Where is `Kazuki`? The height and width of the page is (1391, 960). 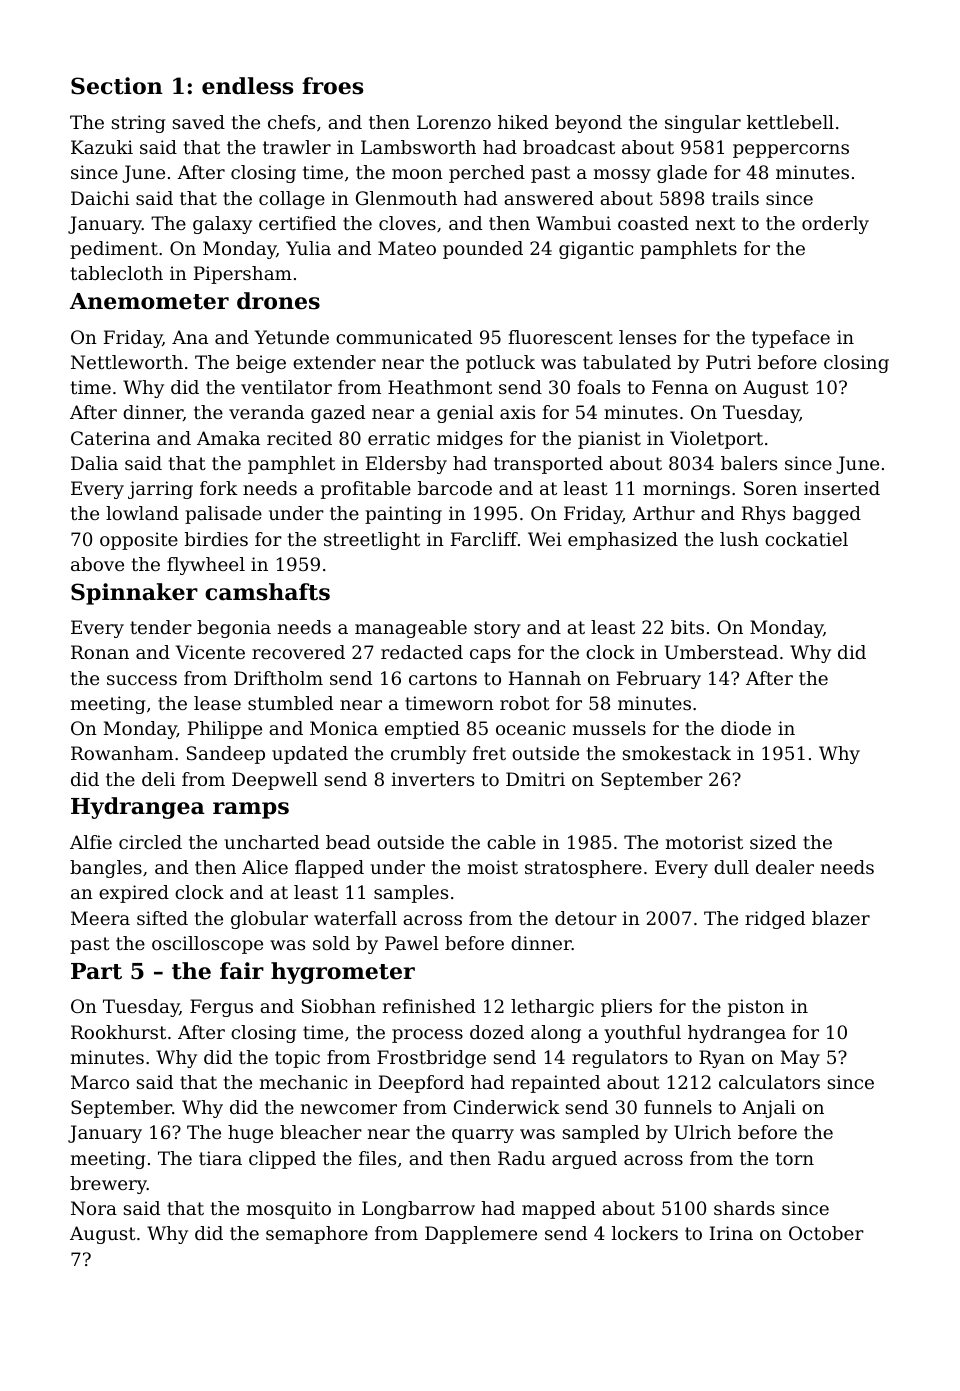 Kazuki is located at coordinates (102, 147).
